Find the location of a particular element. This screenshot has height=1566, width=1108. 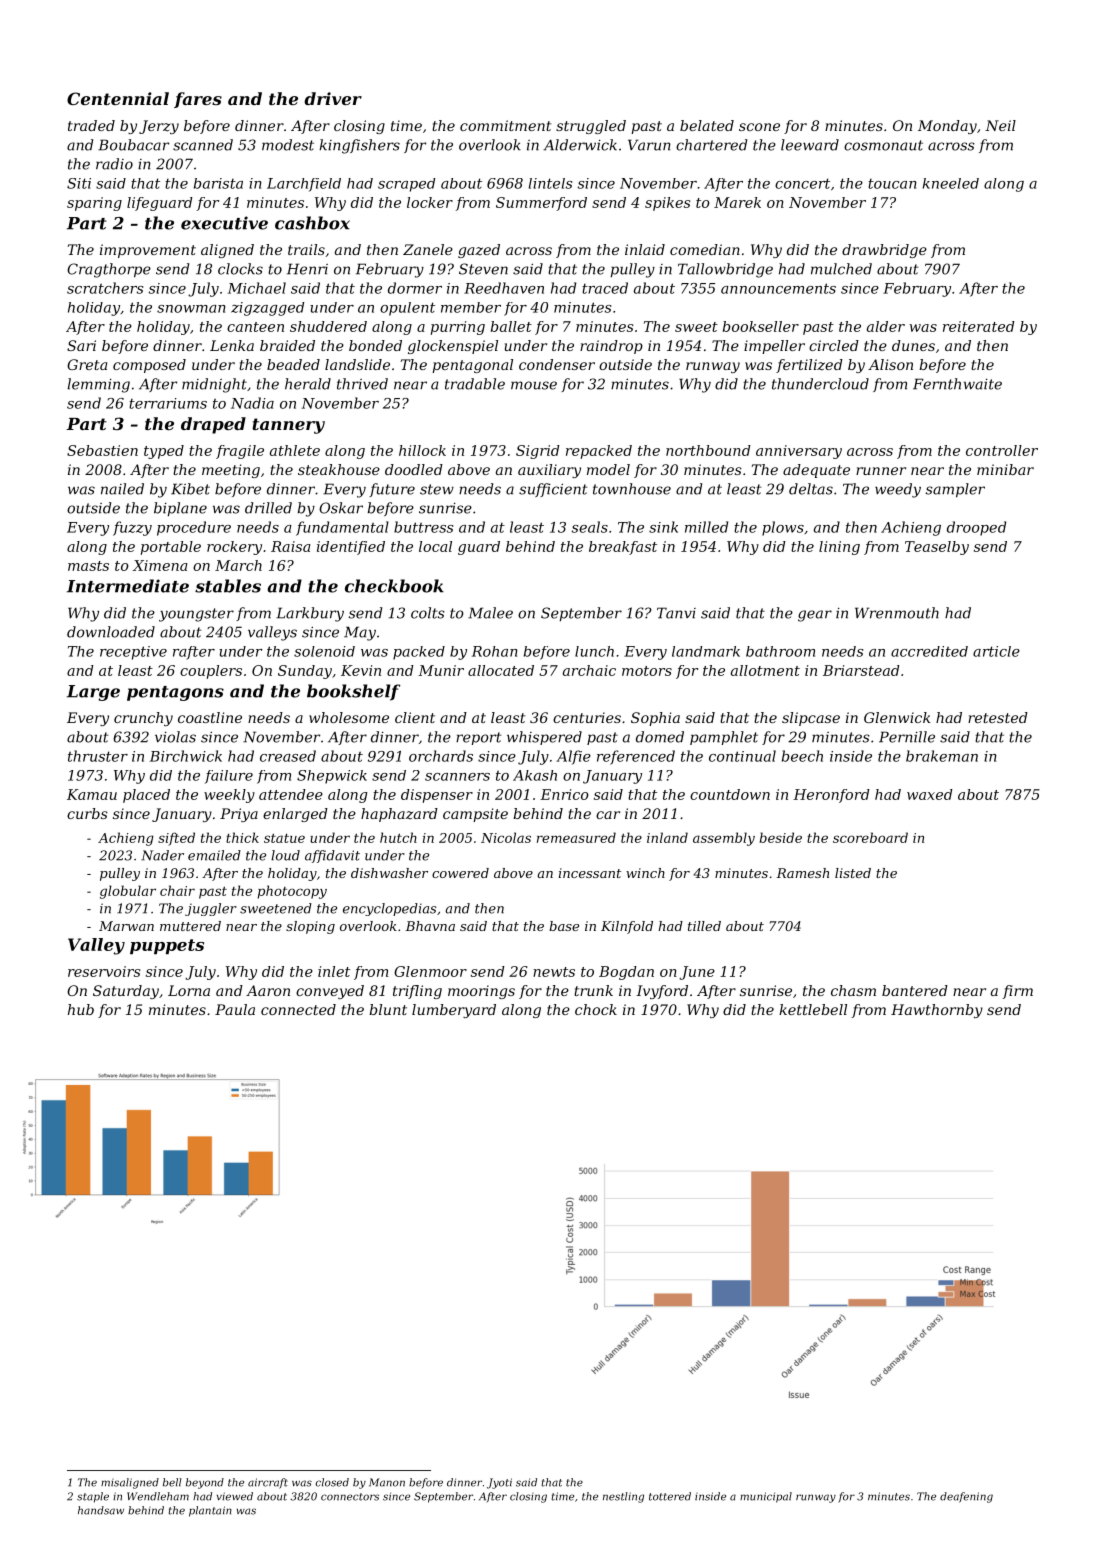

tottered is located at coordinates (670, 1496).
